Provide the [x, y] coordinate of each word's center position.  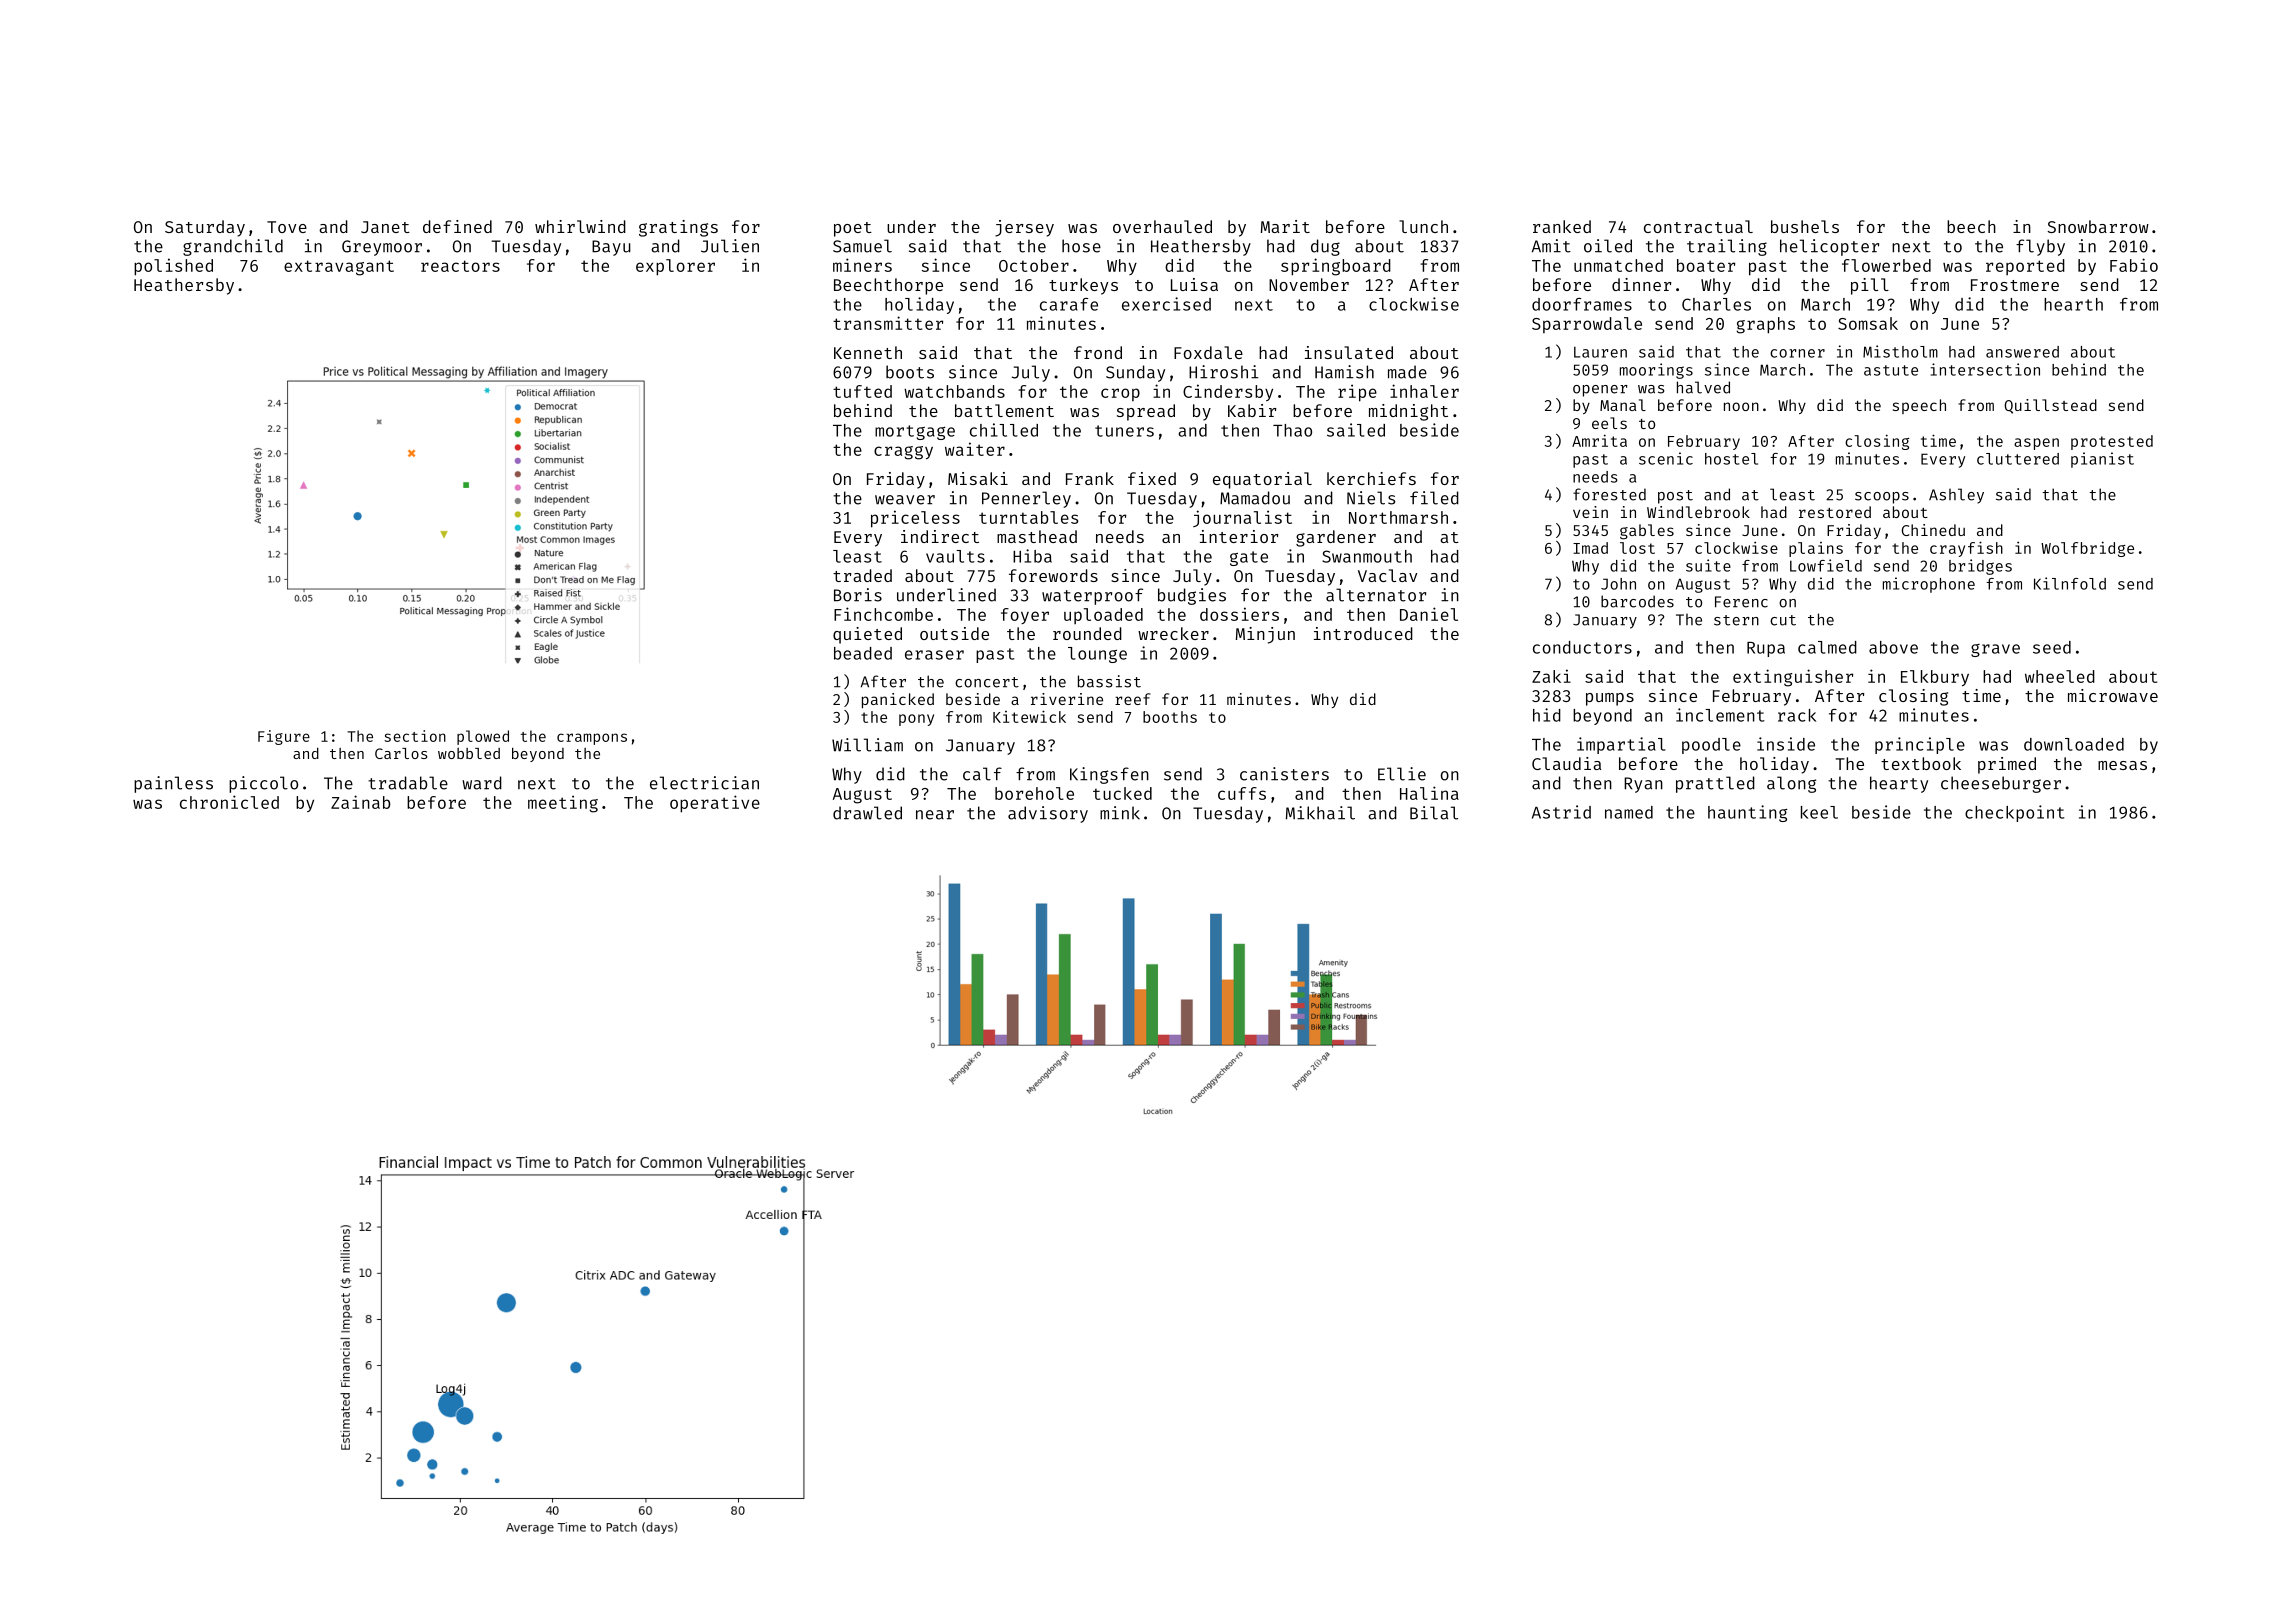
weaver [905, 500]
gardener [1336, 538]
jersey [1024, 228]
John [1618, 584]
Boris [858, 595]
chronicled [229, 802]
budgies [1192, 596]
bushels [1805, 226]
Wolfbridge [2087, 549]
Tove [287, 227]
